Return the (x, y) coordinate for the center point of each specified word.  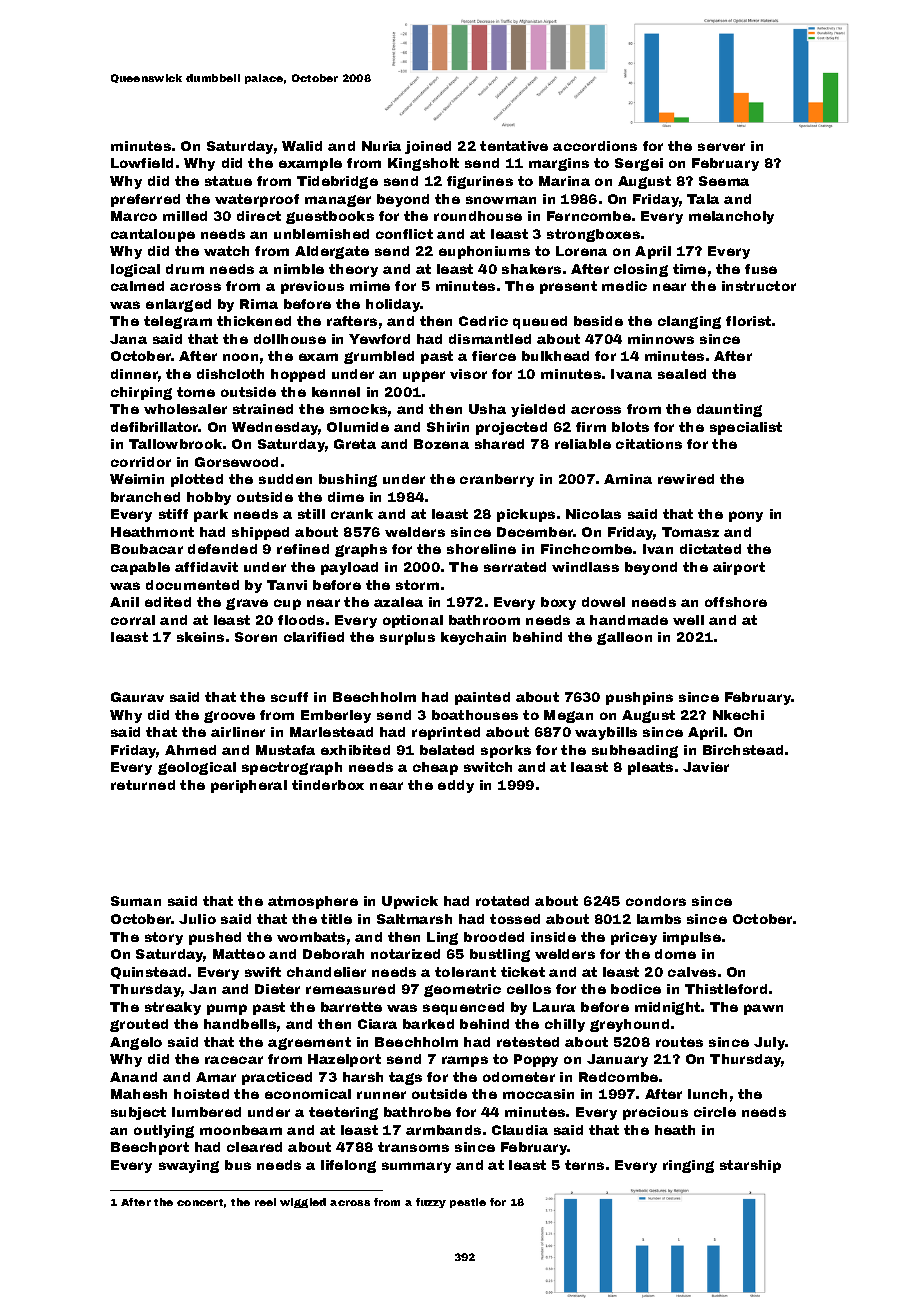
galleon (624, 638)
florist (748, 321)
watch (226, 251)
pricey (634, 938)
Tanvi (287, 585)
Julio (197, 919)
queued (540, 322)
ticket (523, 972)
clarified (314, 637)
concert (200, 1202)
